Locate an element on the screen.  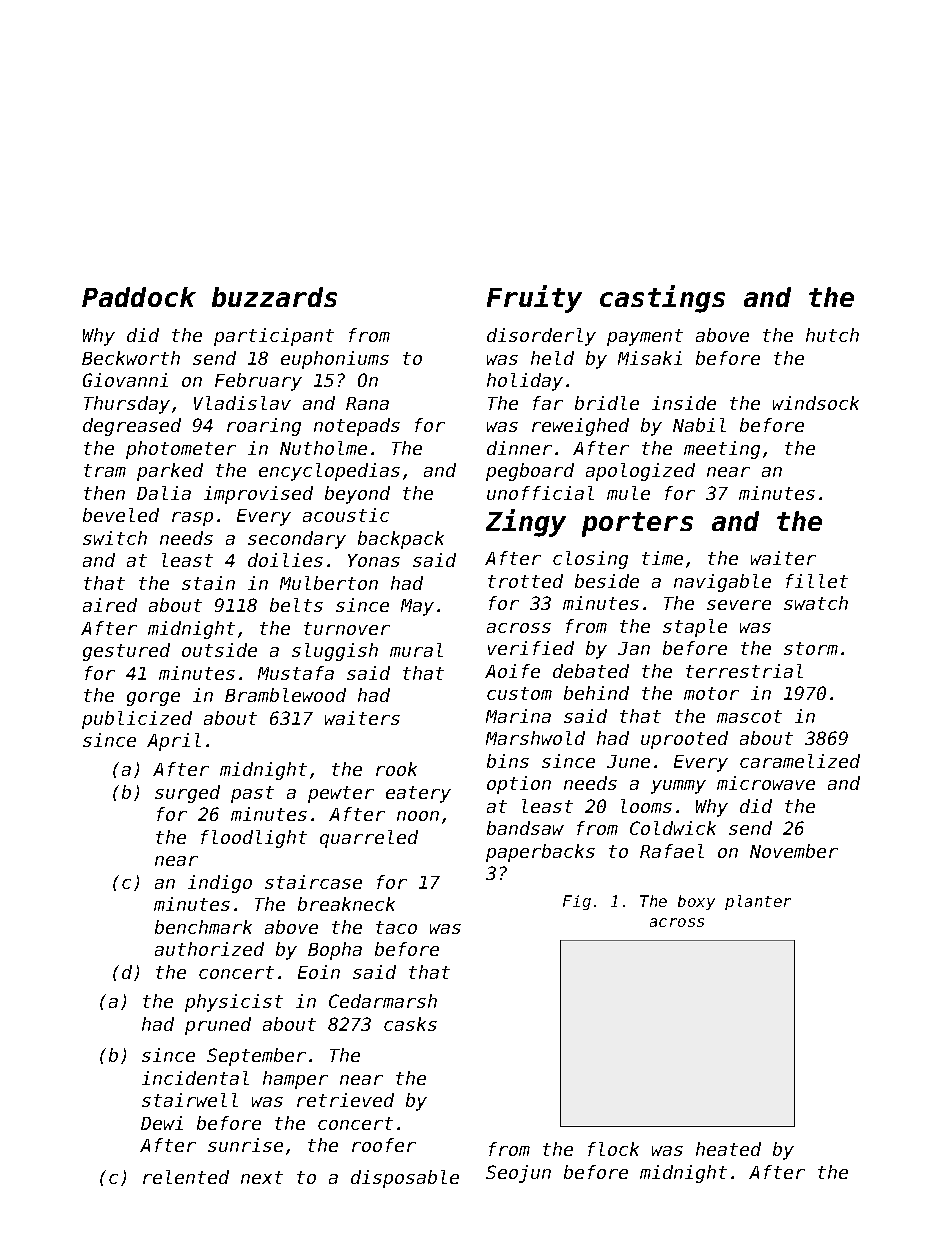
fillet is located at coordinates (817, 581).
